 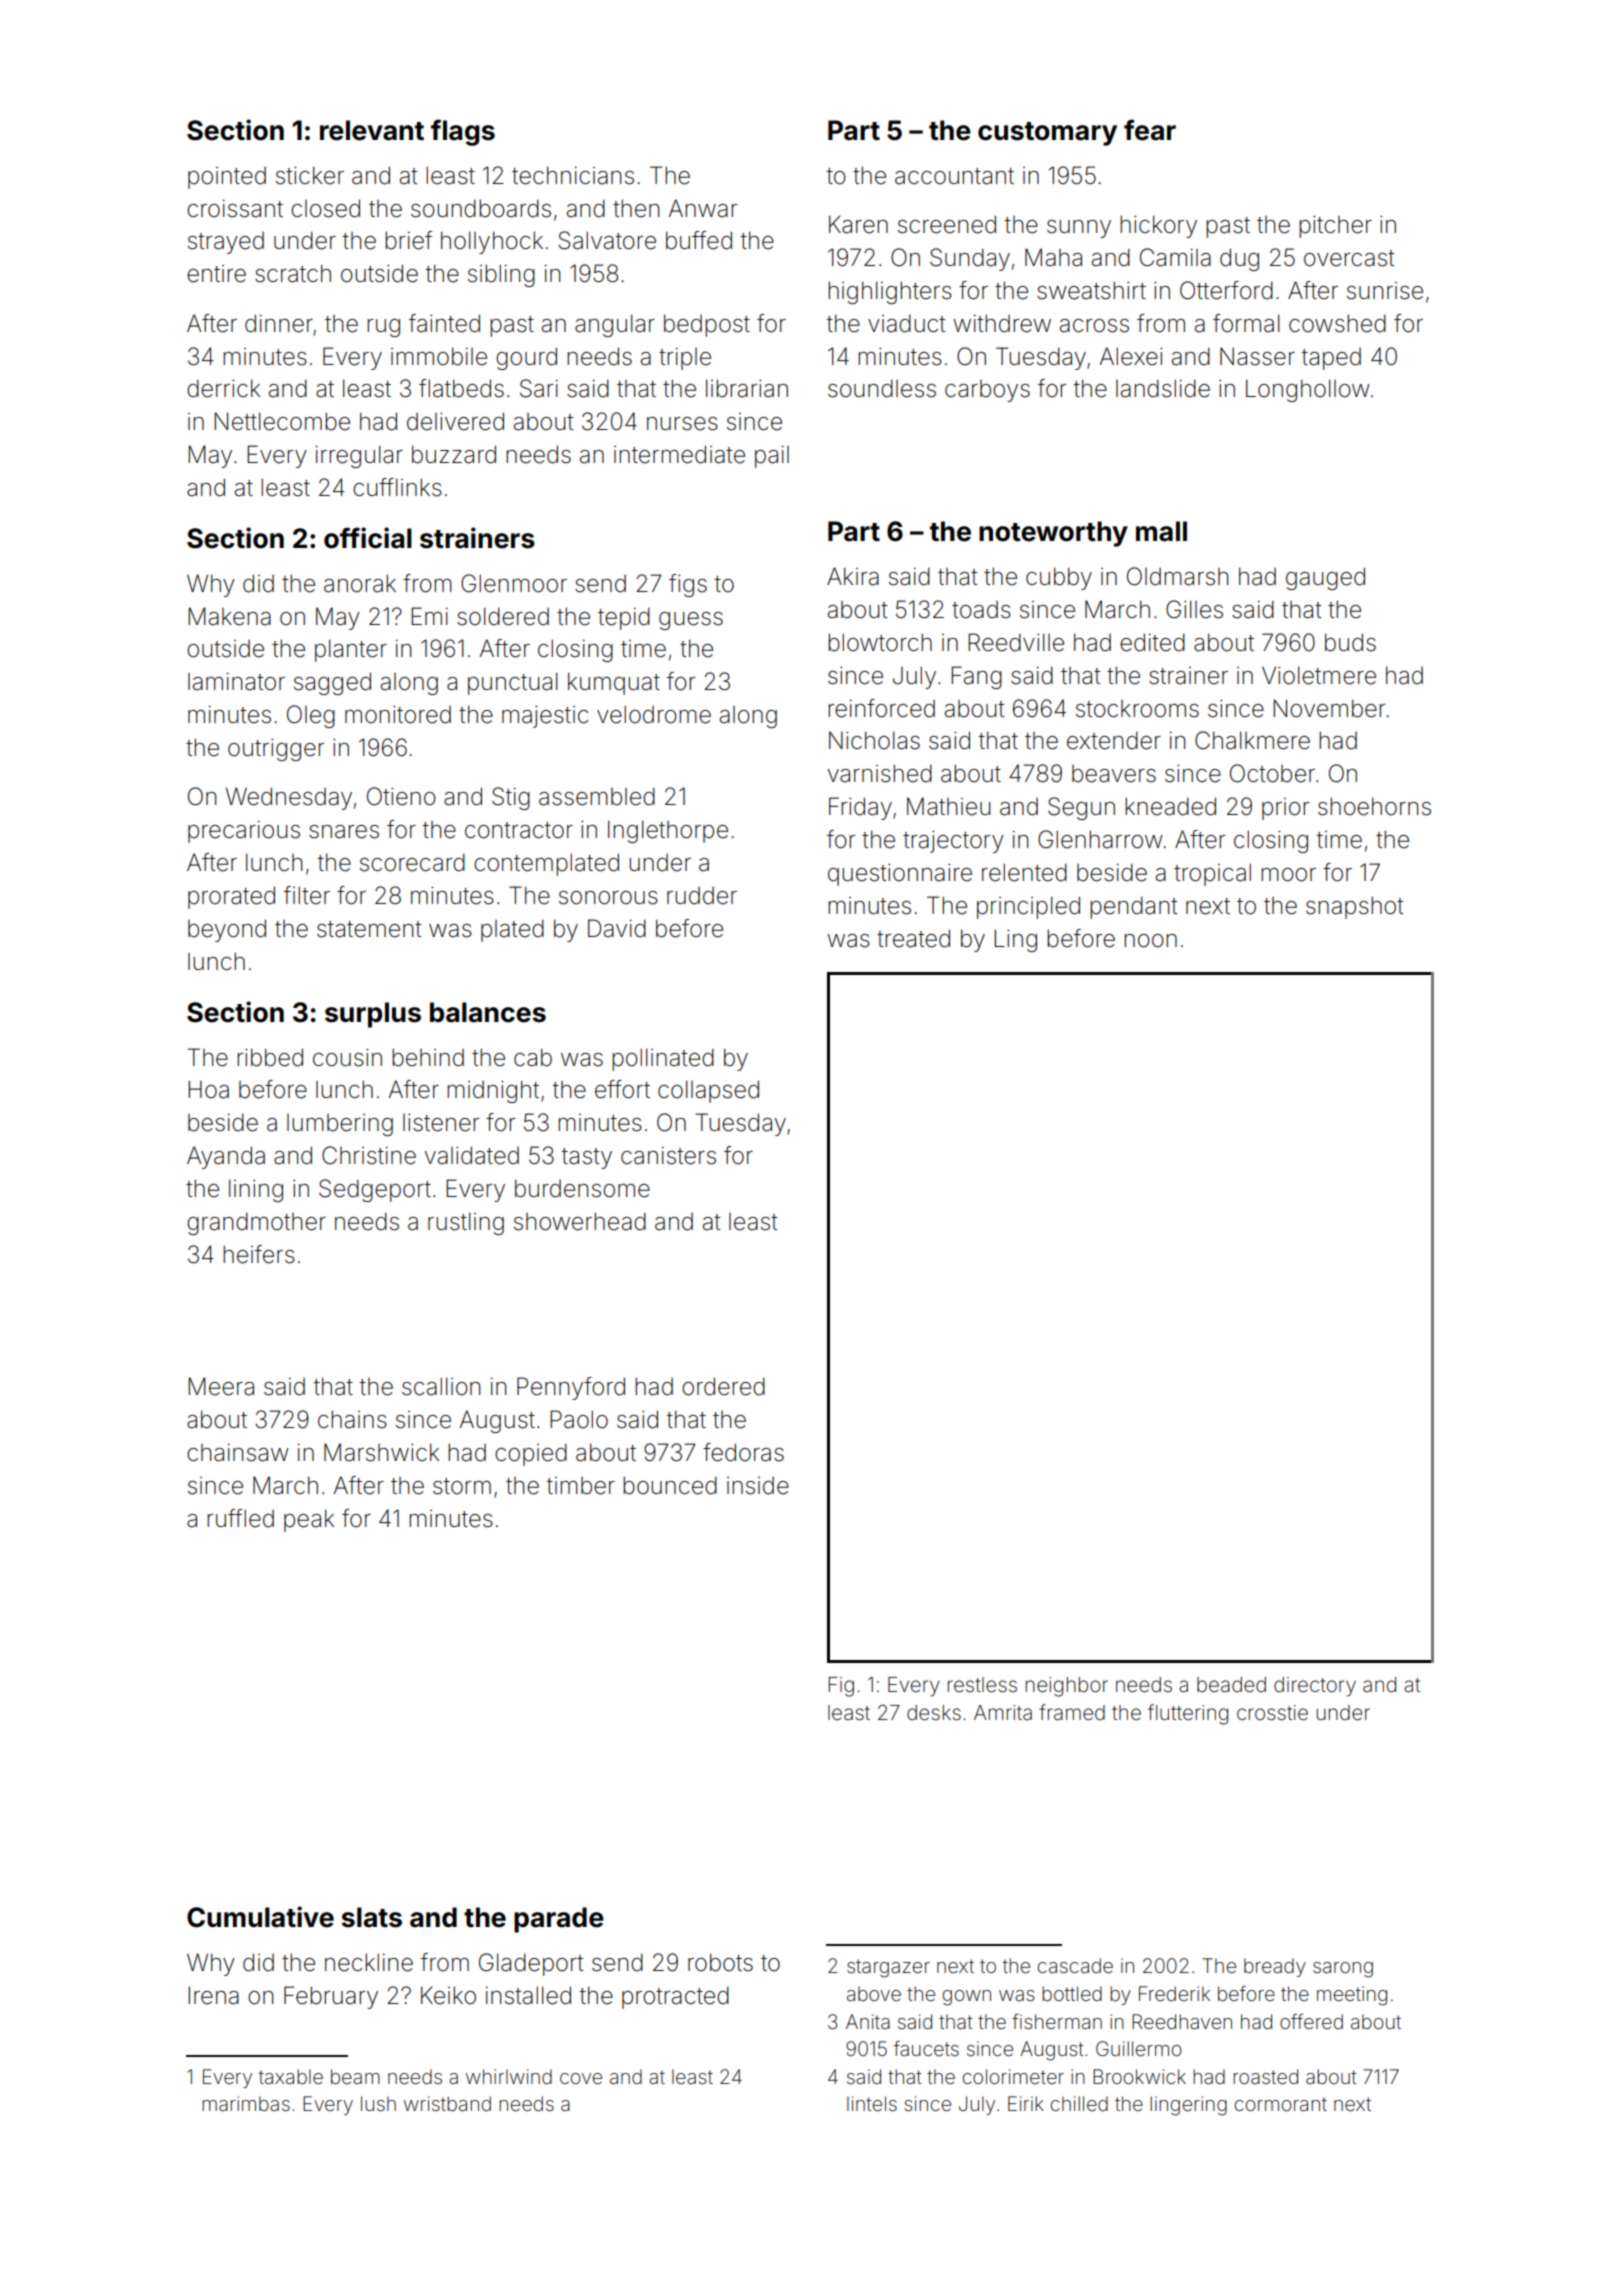 I want to click on snapshot, so click(x=1354, y=907).
